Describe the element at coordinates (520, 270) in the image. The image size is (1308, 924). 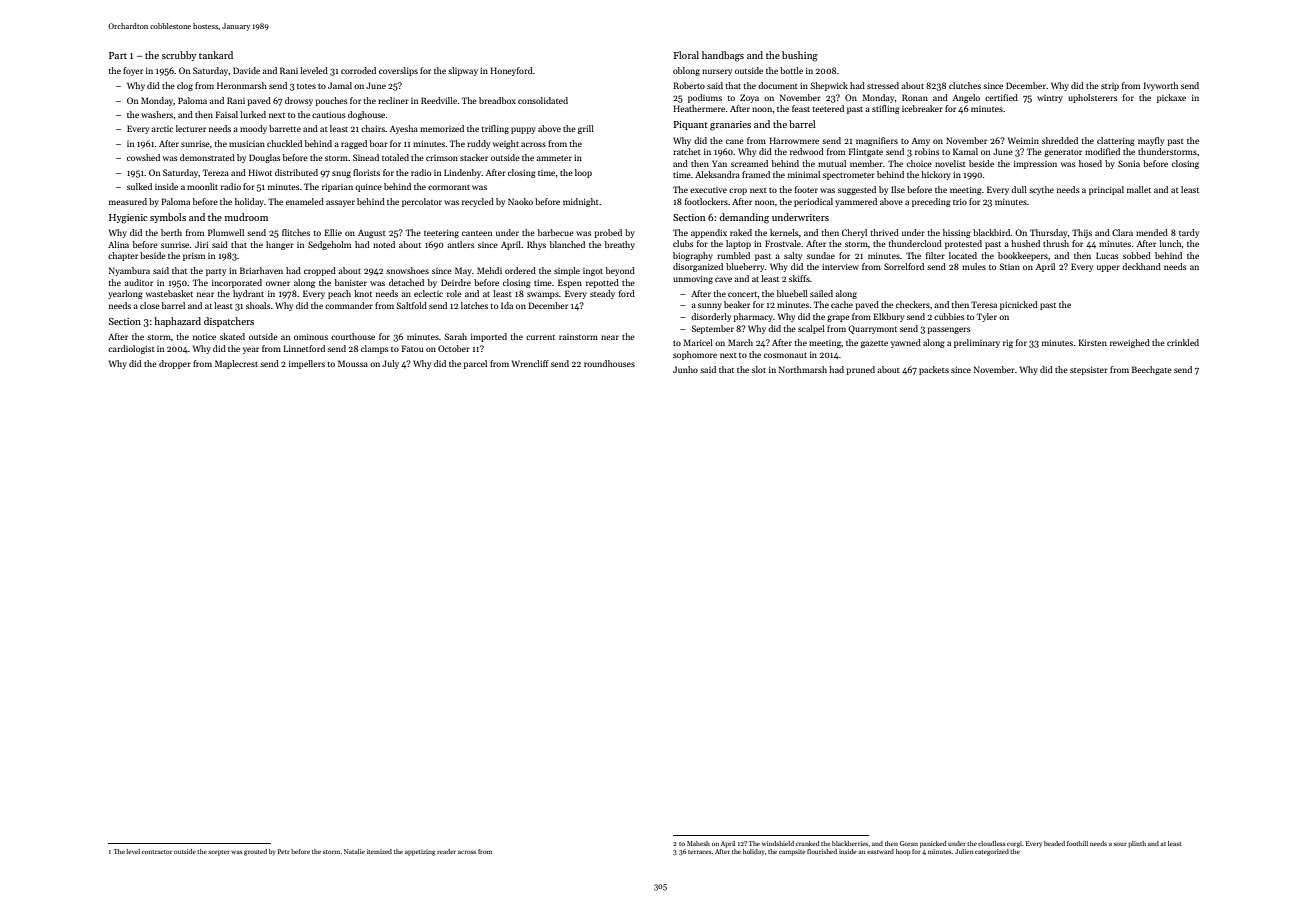
I see `ordered` at that location.
